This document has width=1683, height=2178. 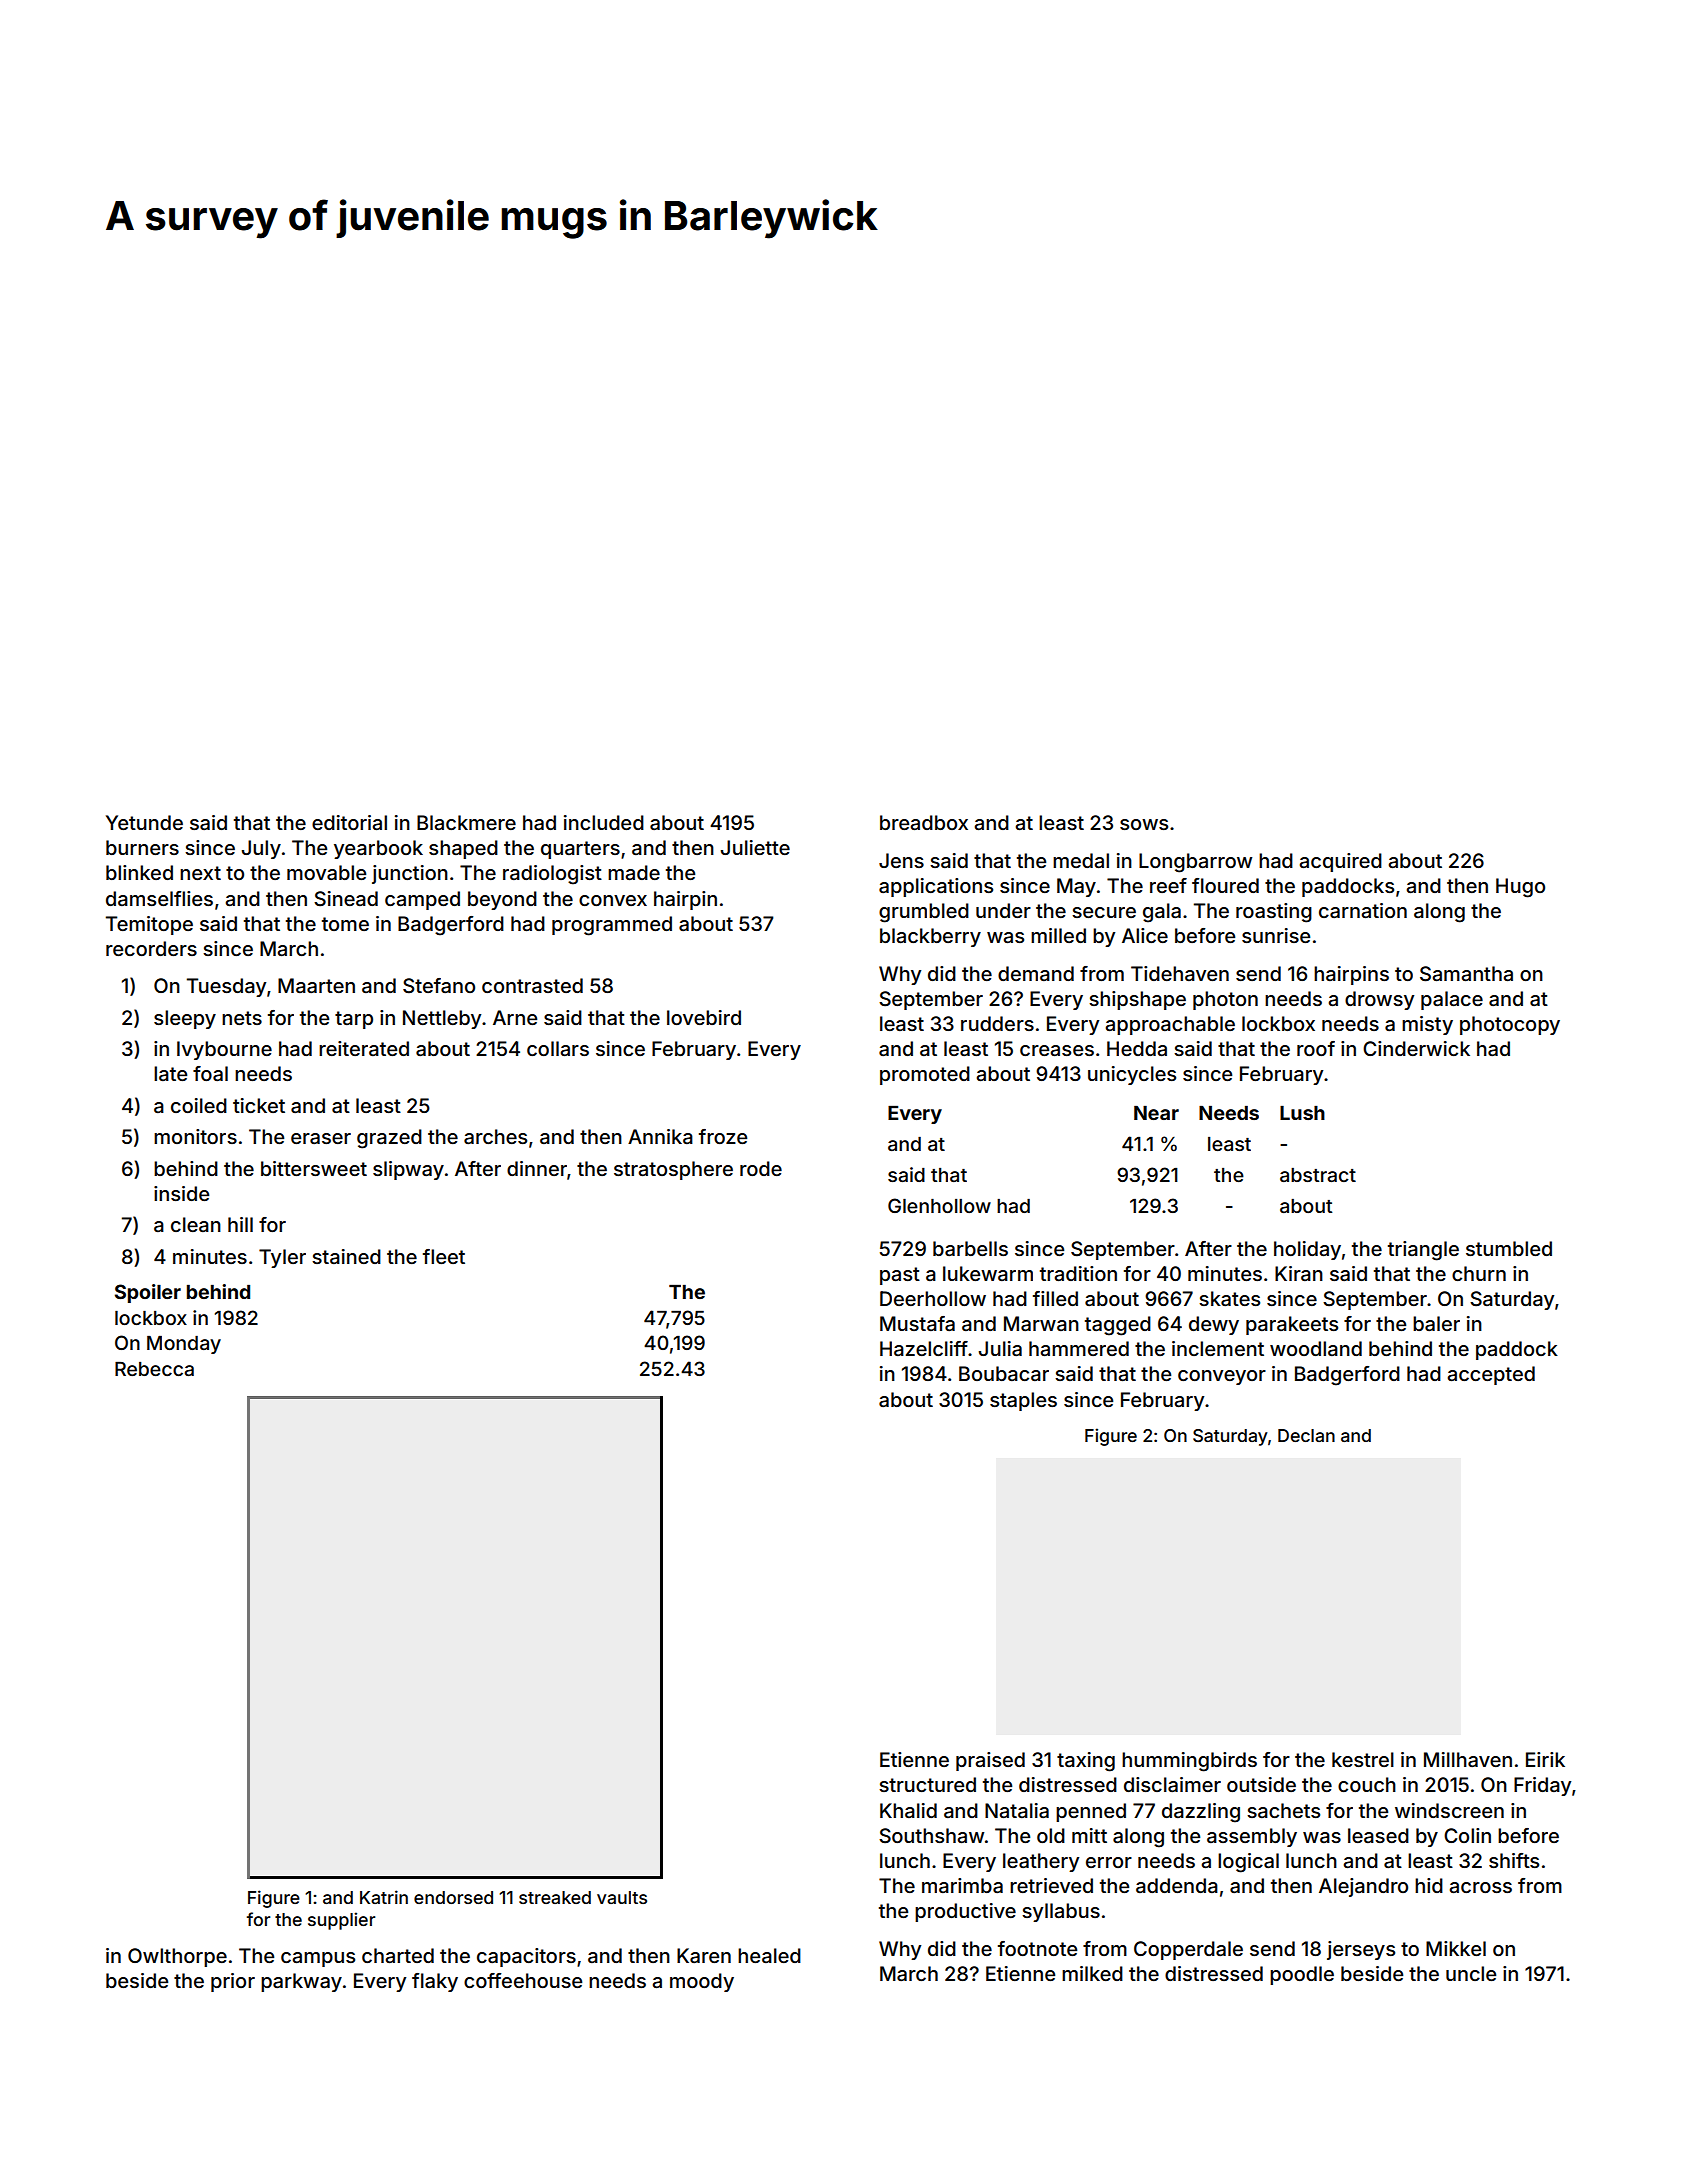 What do you see at coordinates (240, 1224) in the document?
I see `hill` at bounding box center [240, 1224].
